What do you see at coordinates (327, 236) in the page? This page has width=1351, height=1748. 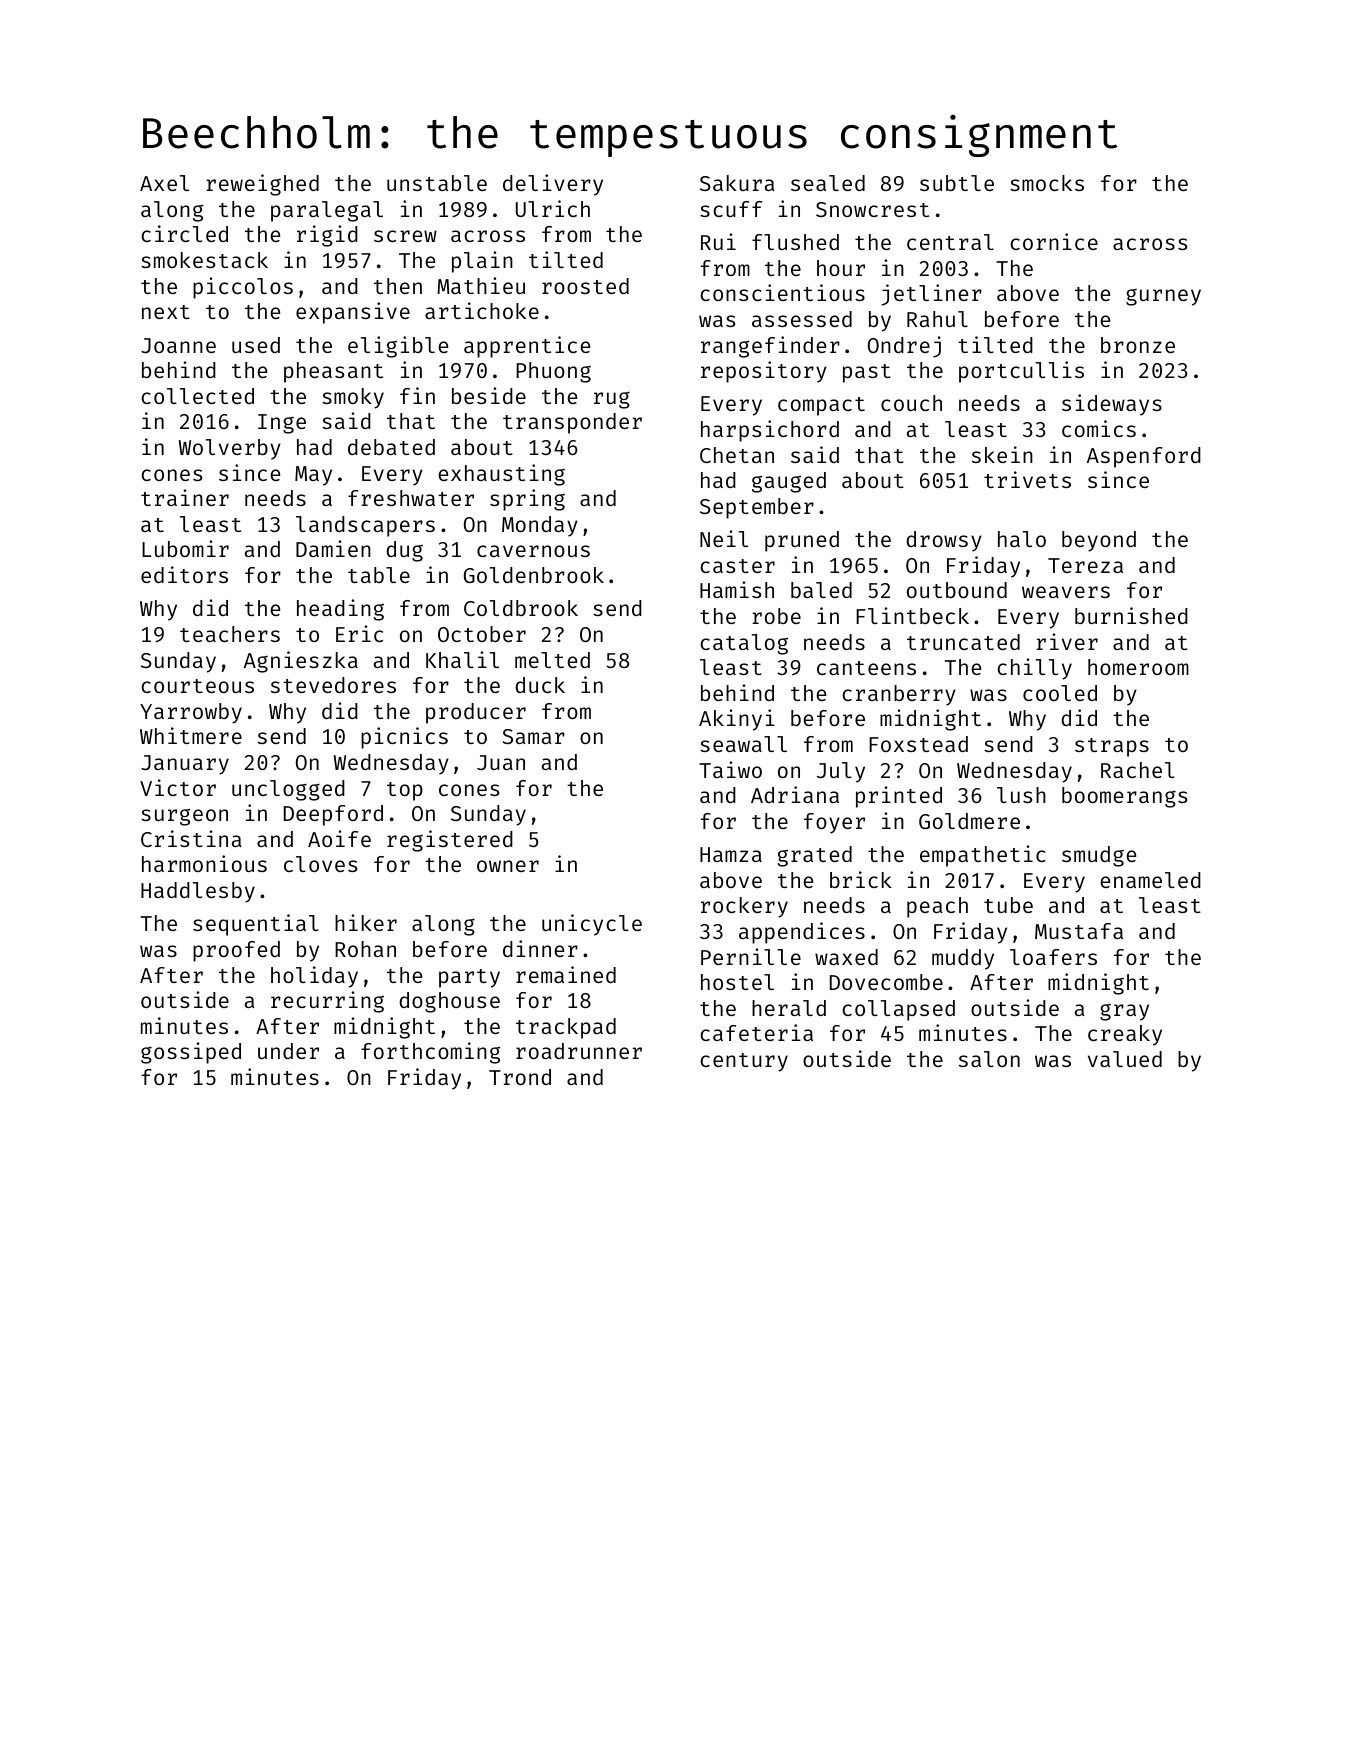 I see `rigid` at bounding box center [327, 236].
